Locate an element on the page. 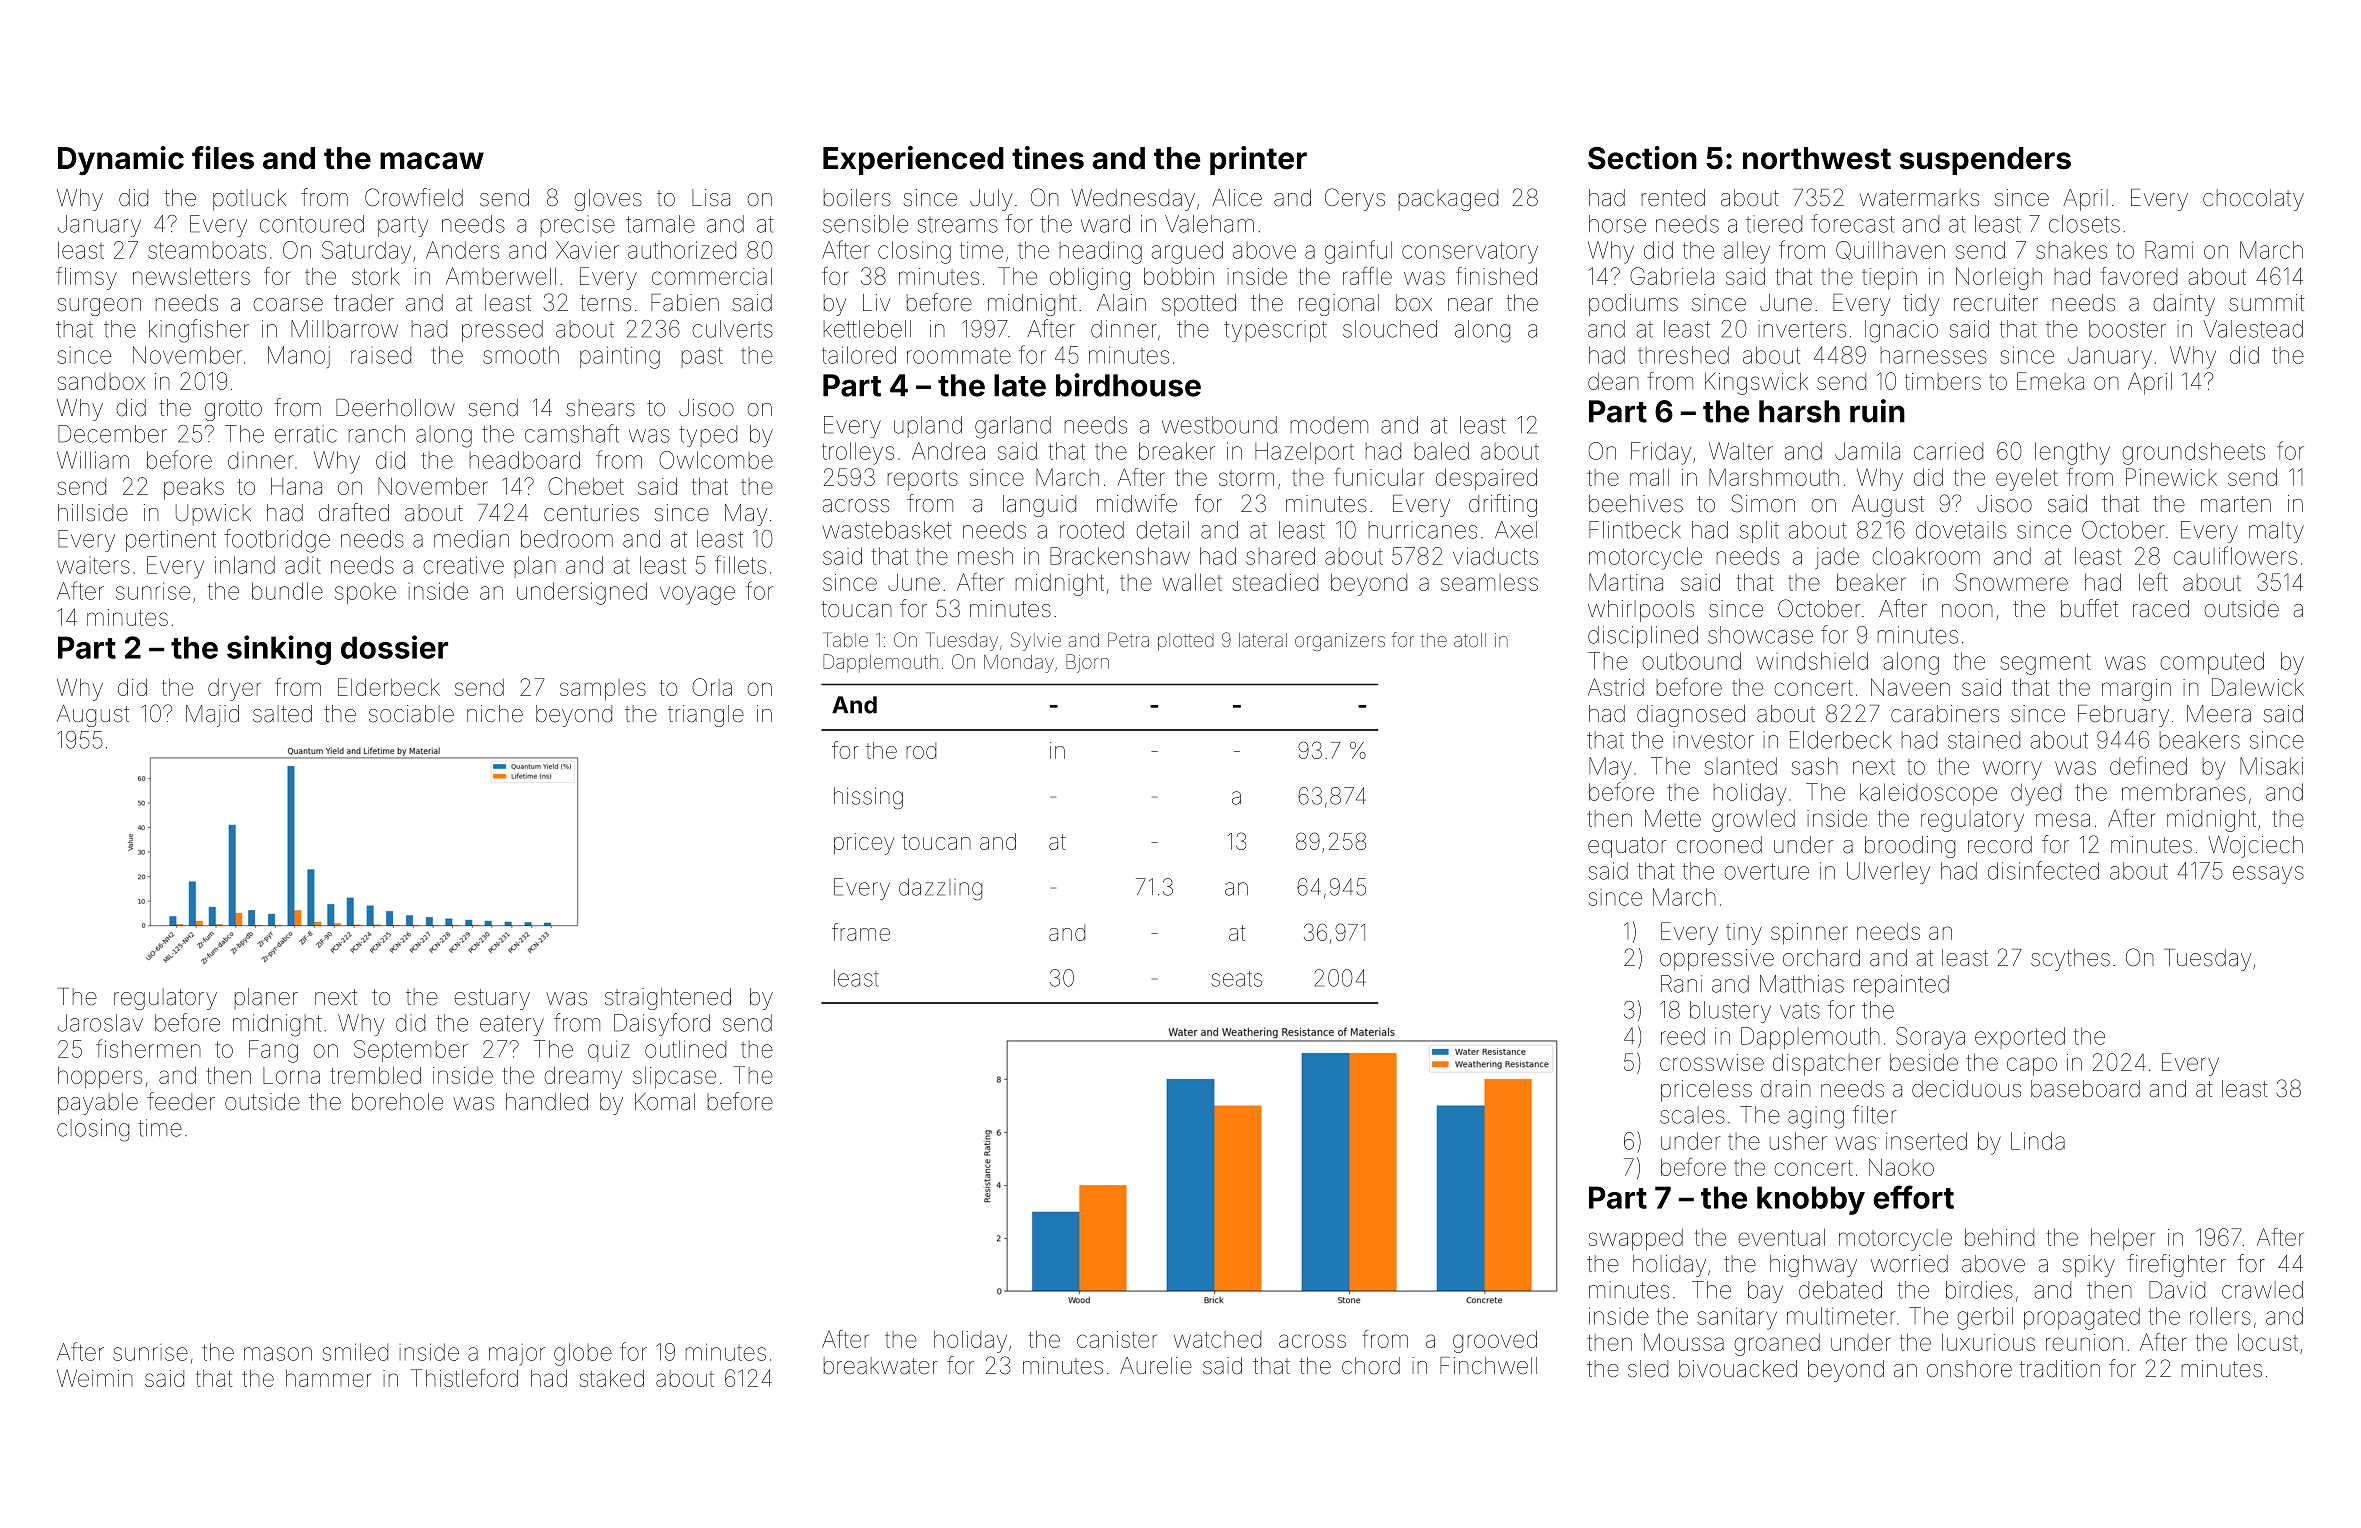 This image has width=2361, height=1528. printer is located at coordinates (1258, 160).
